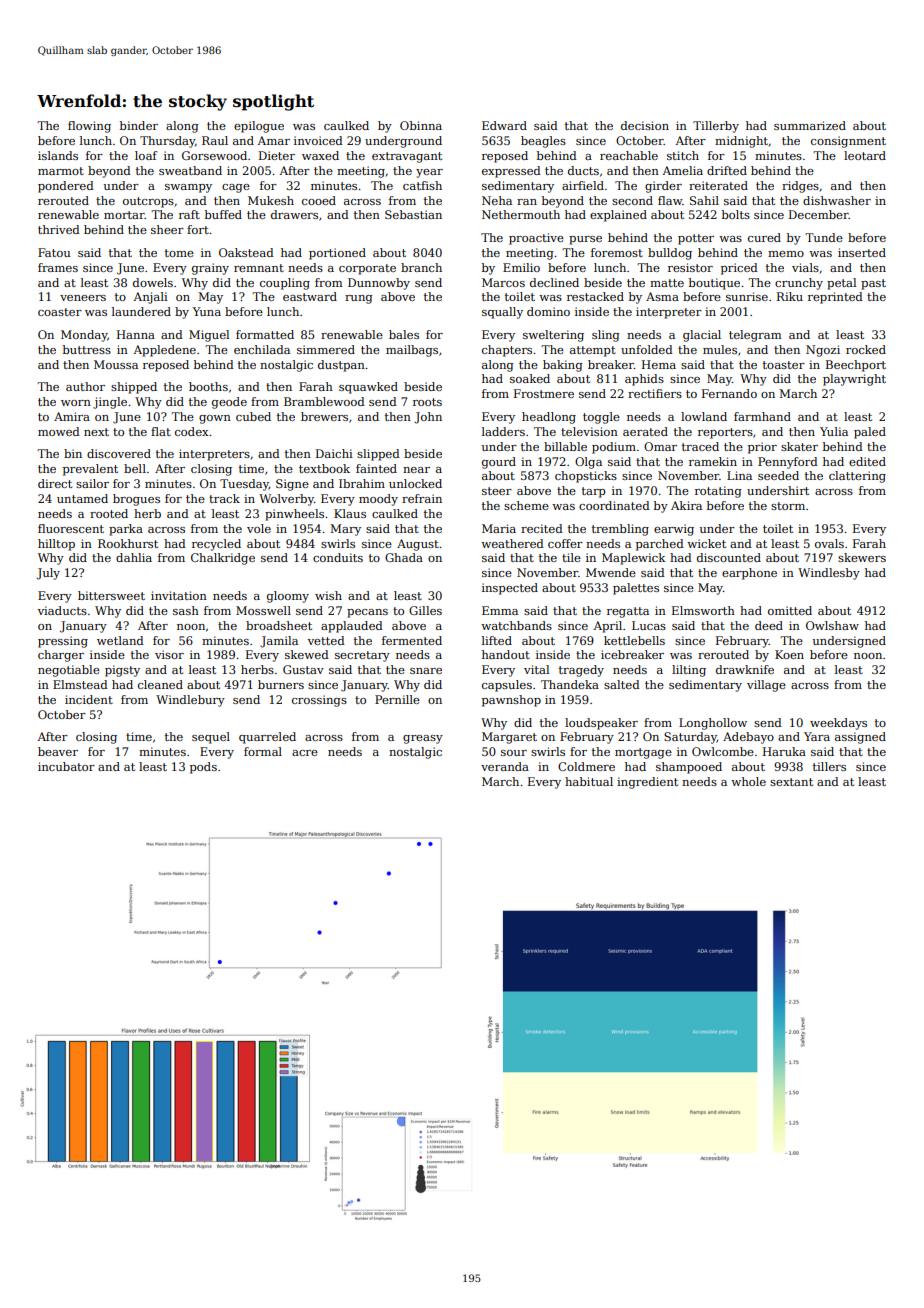 This page has width=924, height=1308. I want to click on lowland, so click(704, 416).
